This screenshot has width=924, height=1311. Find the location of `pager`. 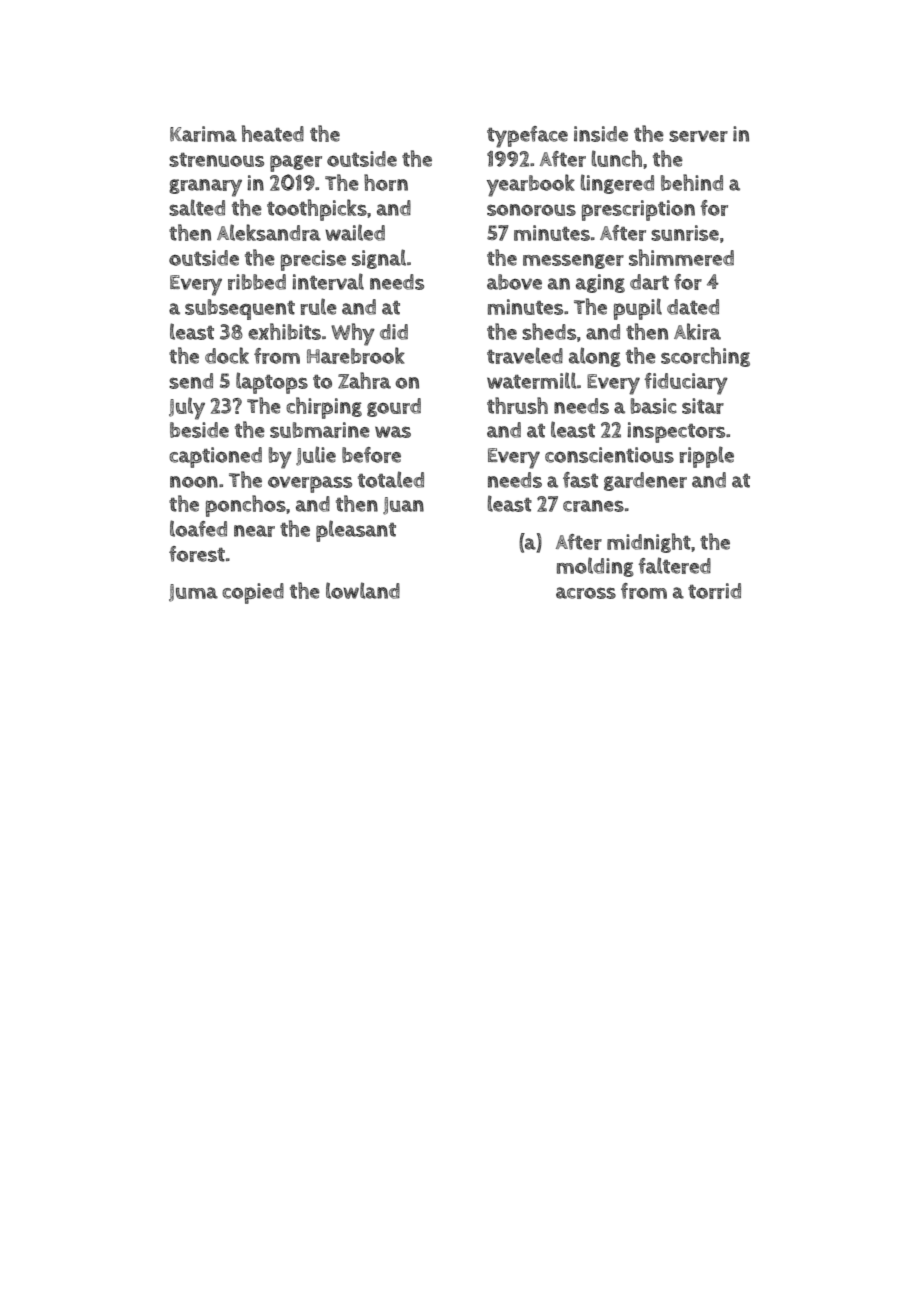

pager is located at coordinates (296, 163).
